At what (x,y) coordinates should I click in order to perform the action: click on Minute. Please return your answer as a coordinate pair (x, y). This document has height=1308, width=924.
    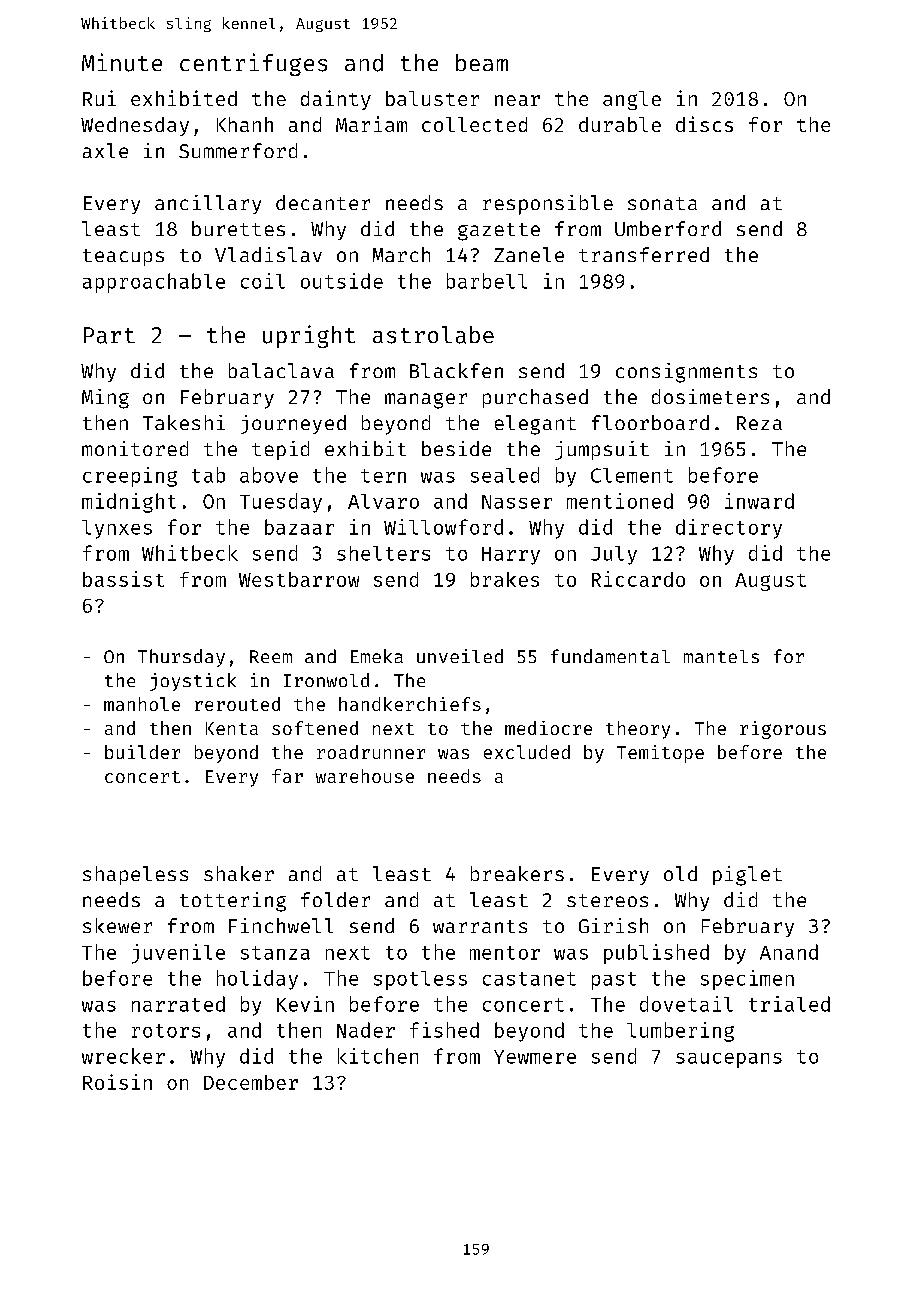
    Looking at the image, I should click on (122, 62).
